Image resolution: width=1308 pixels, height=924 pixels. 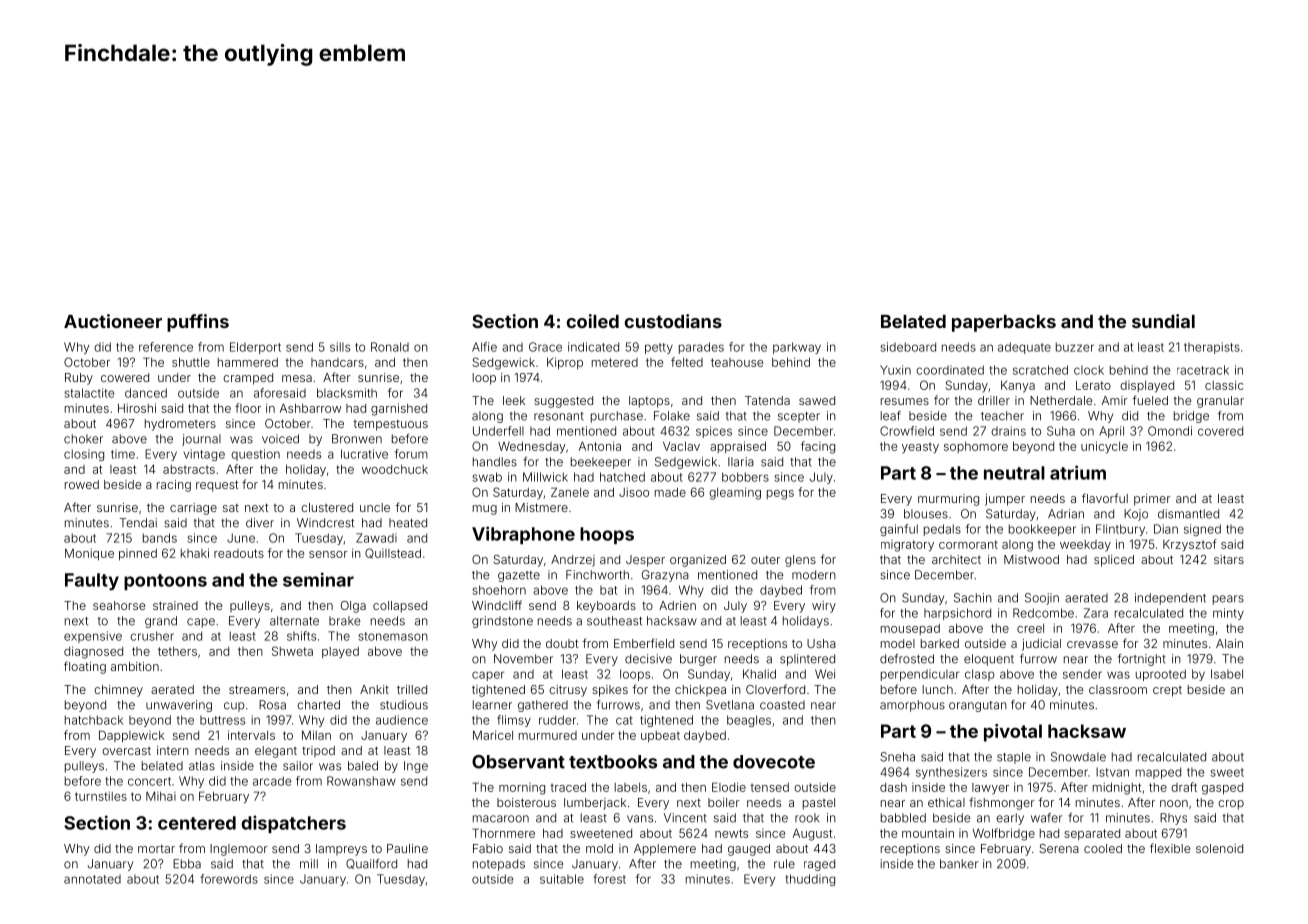 I want to click on request, so click(x=217, y=486).
